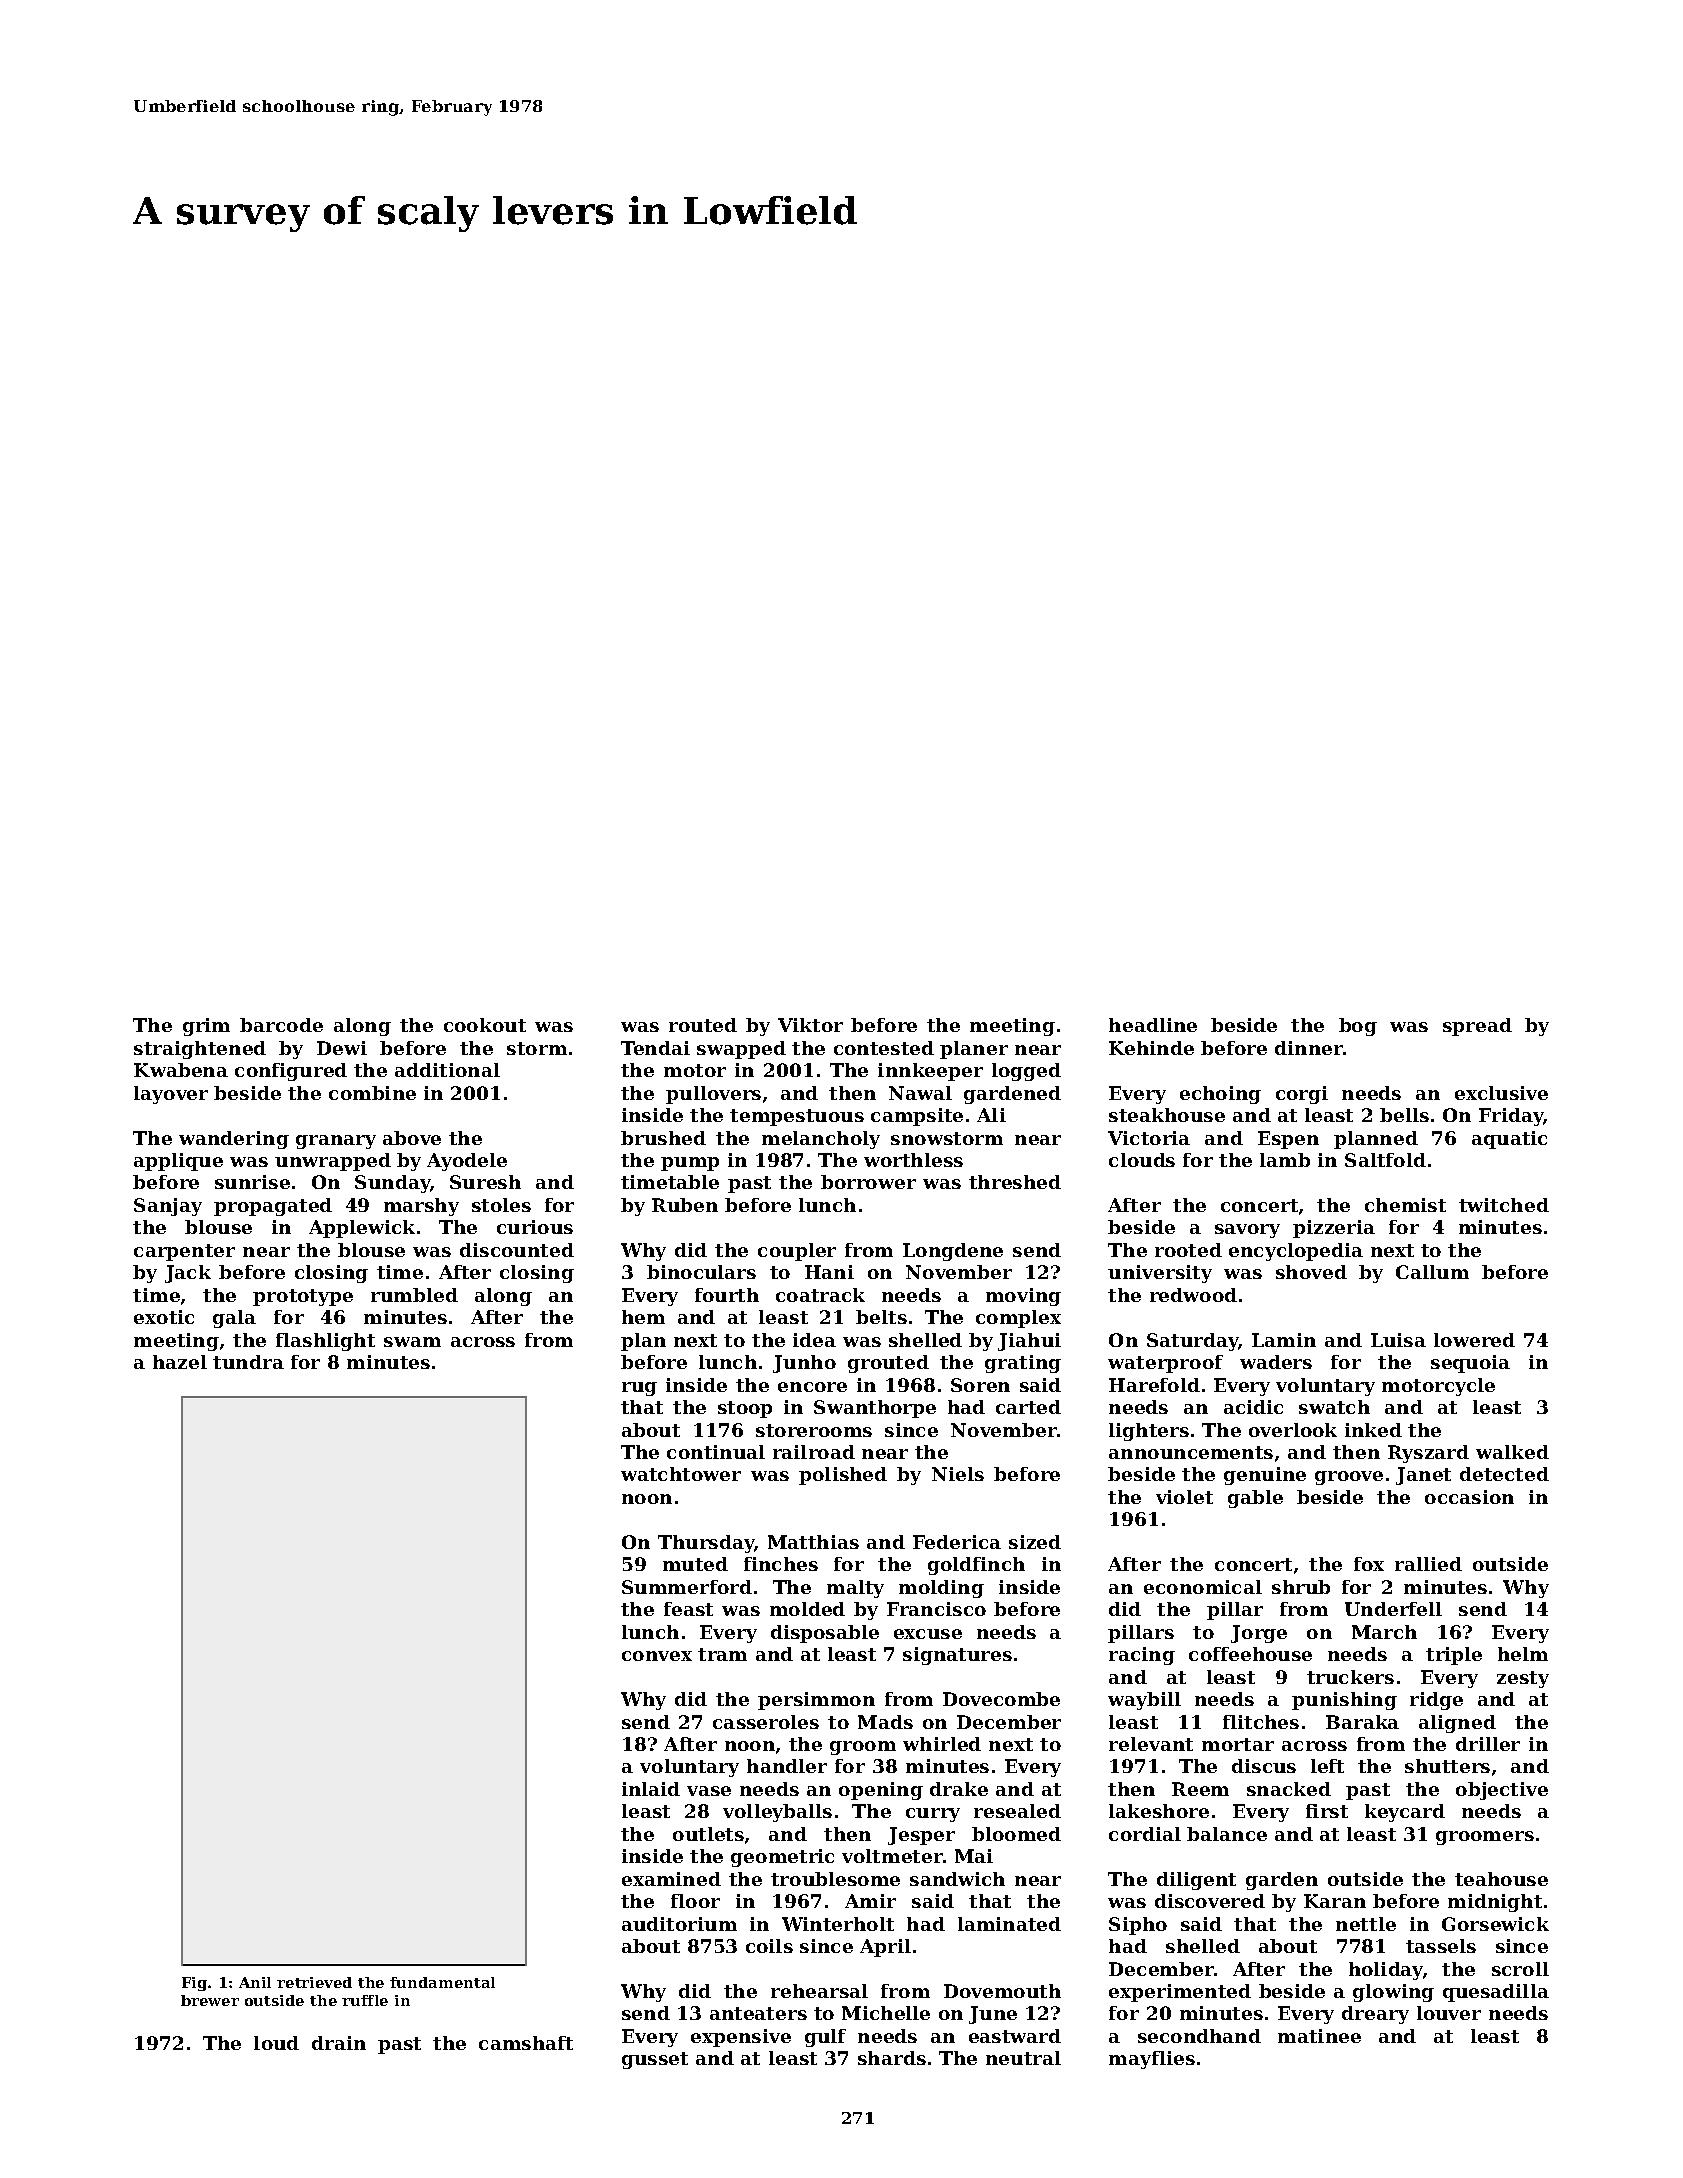  I want to click on flashlight, so click(325, 1342).
